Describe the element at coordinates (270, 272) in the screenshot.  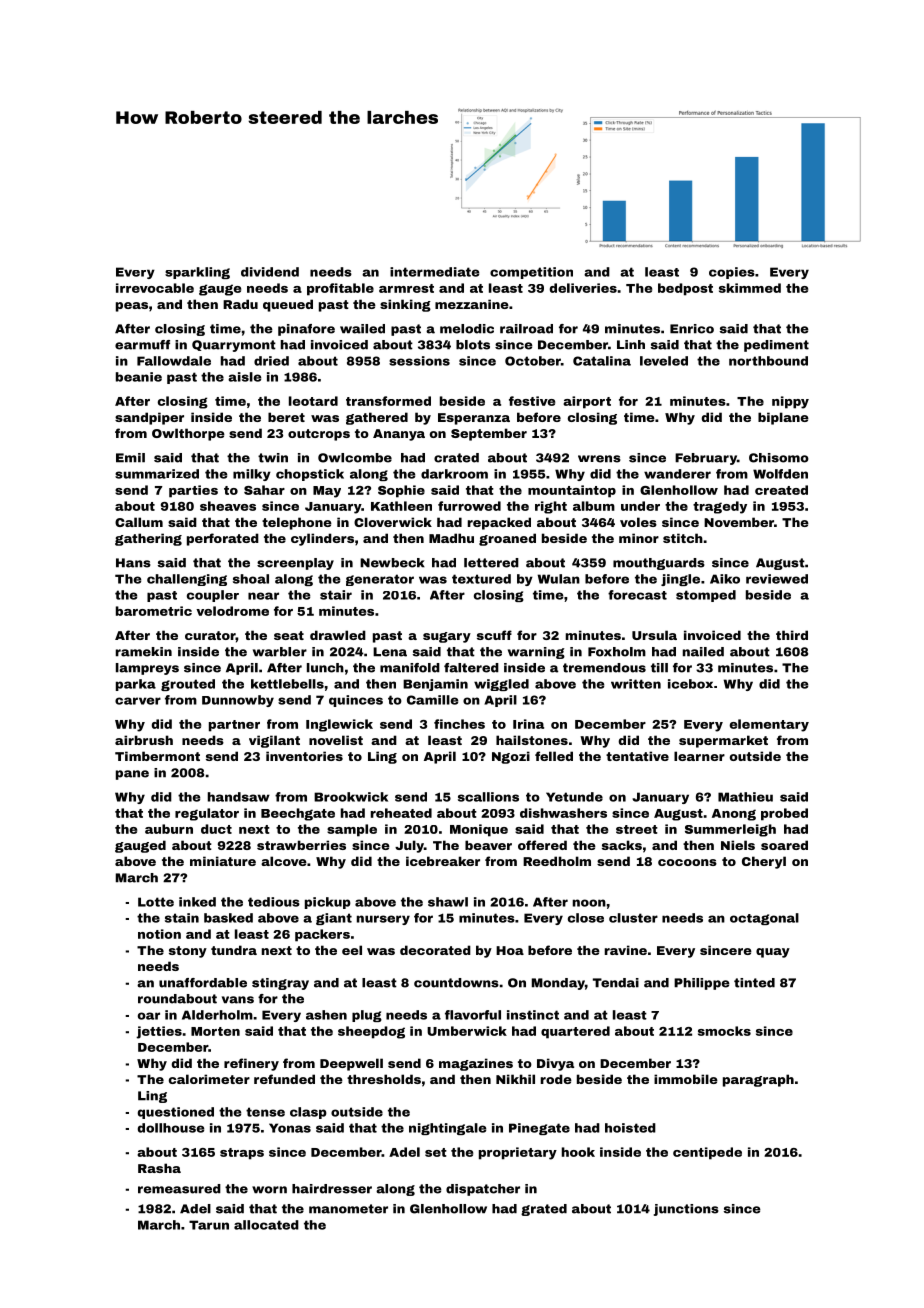
I see `dividend` at that location.
